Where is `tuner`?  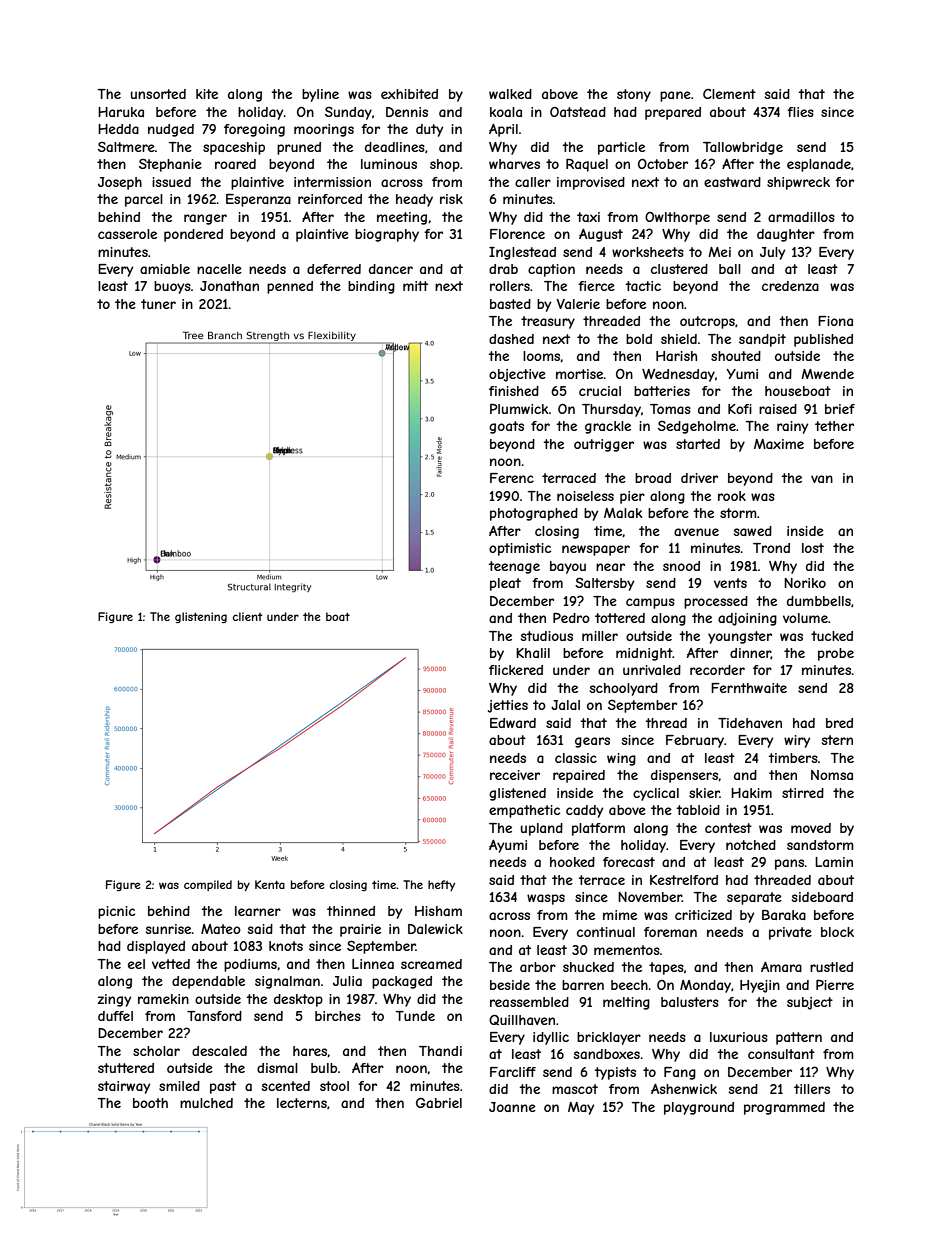 tuner is located at coordinates (158, 304).
